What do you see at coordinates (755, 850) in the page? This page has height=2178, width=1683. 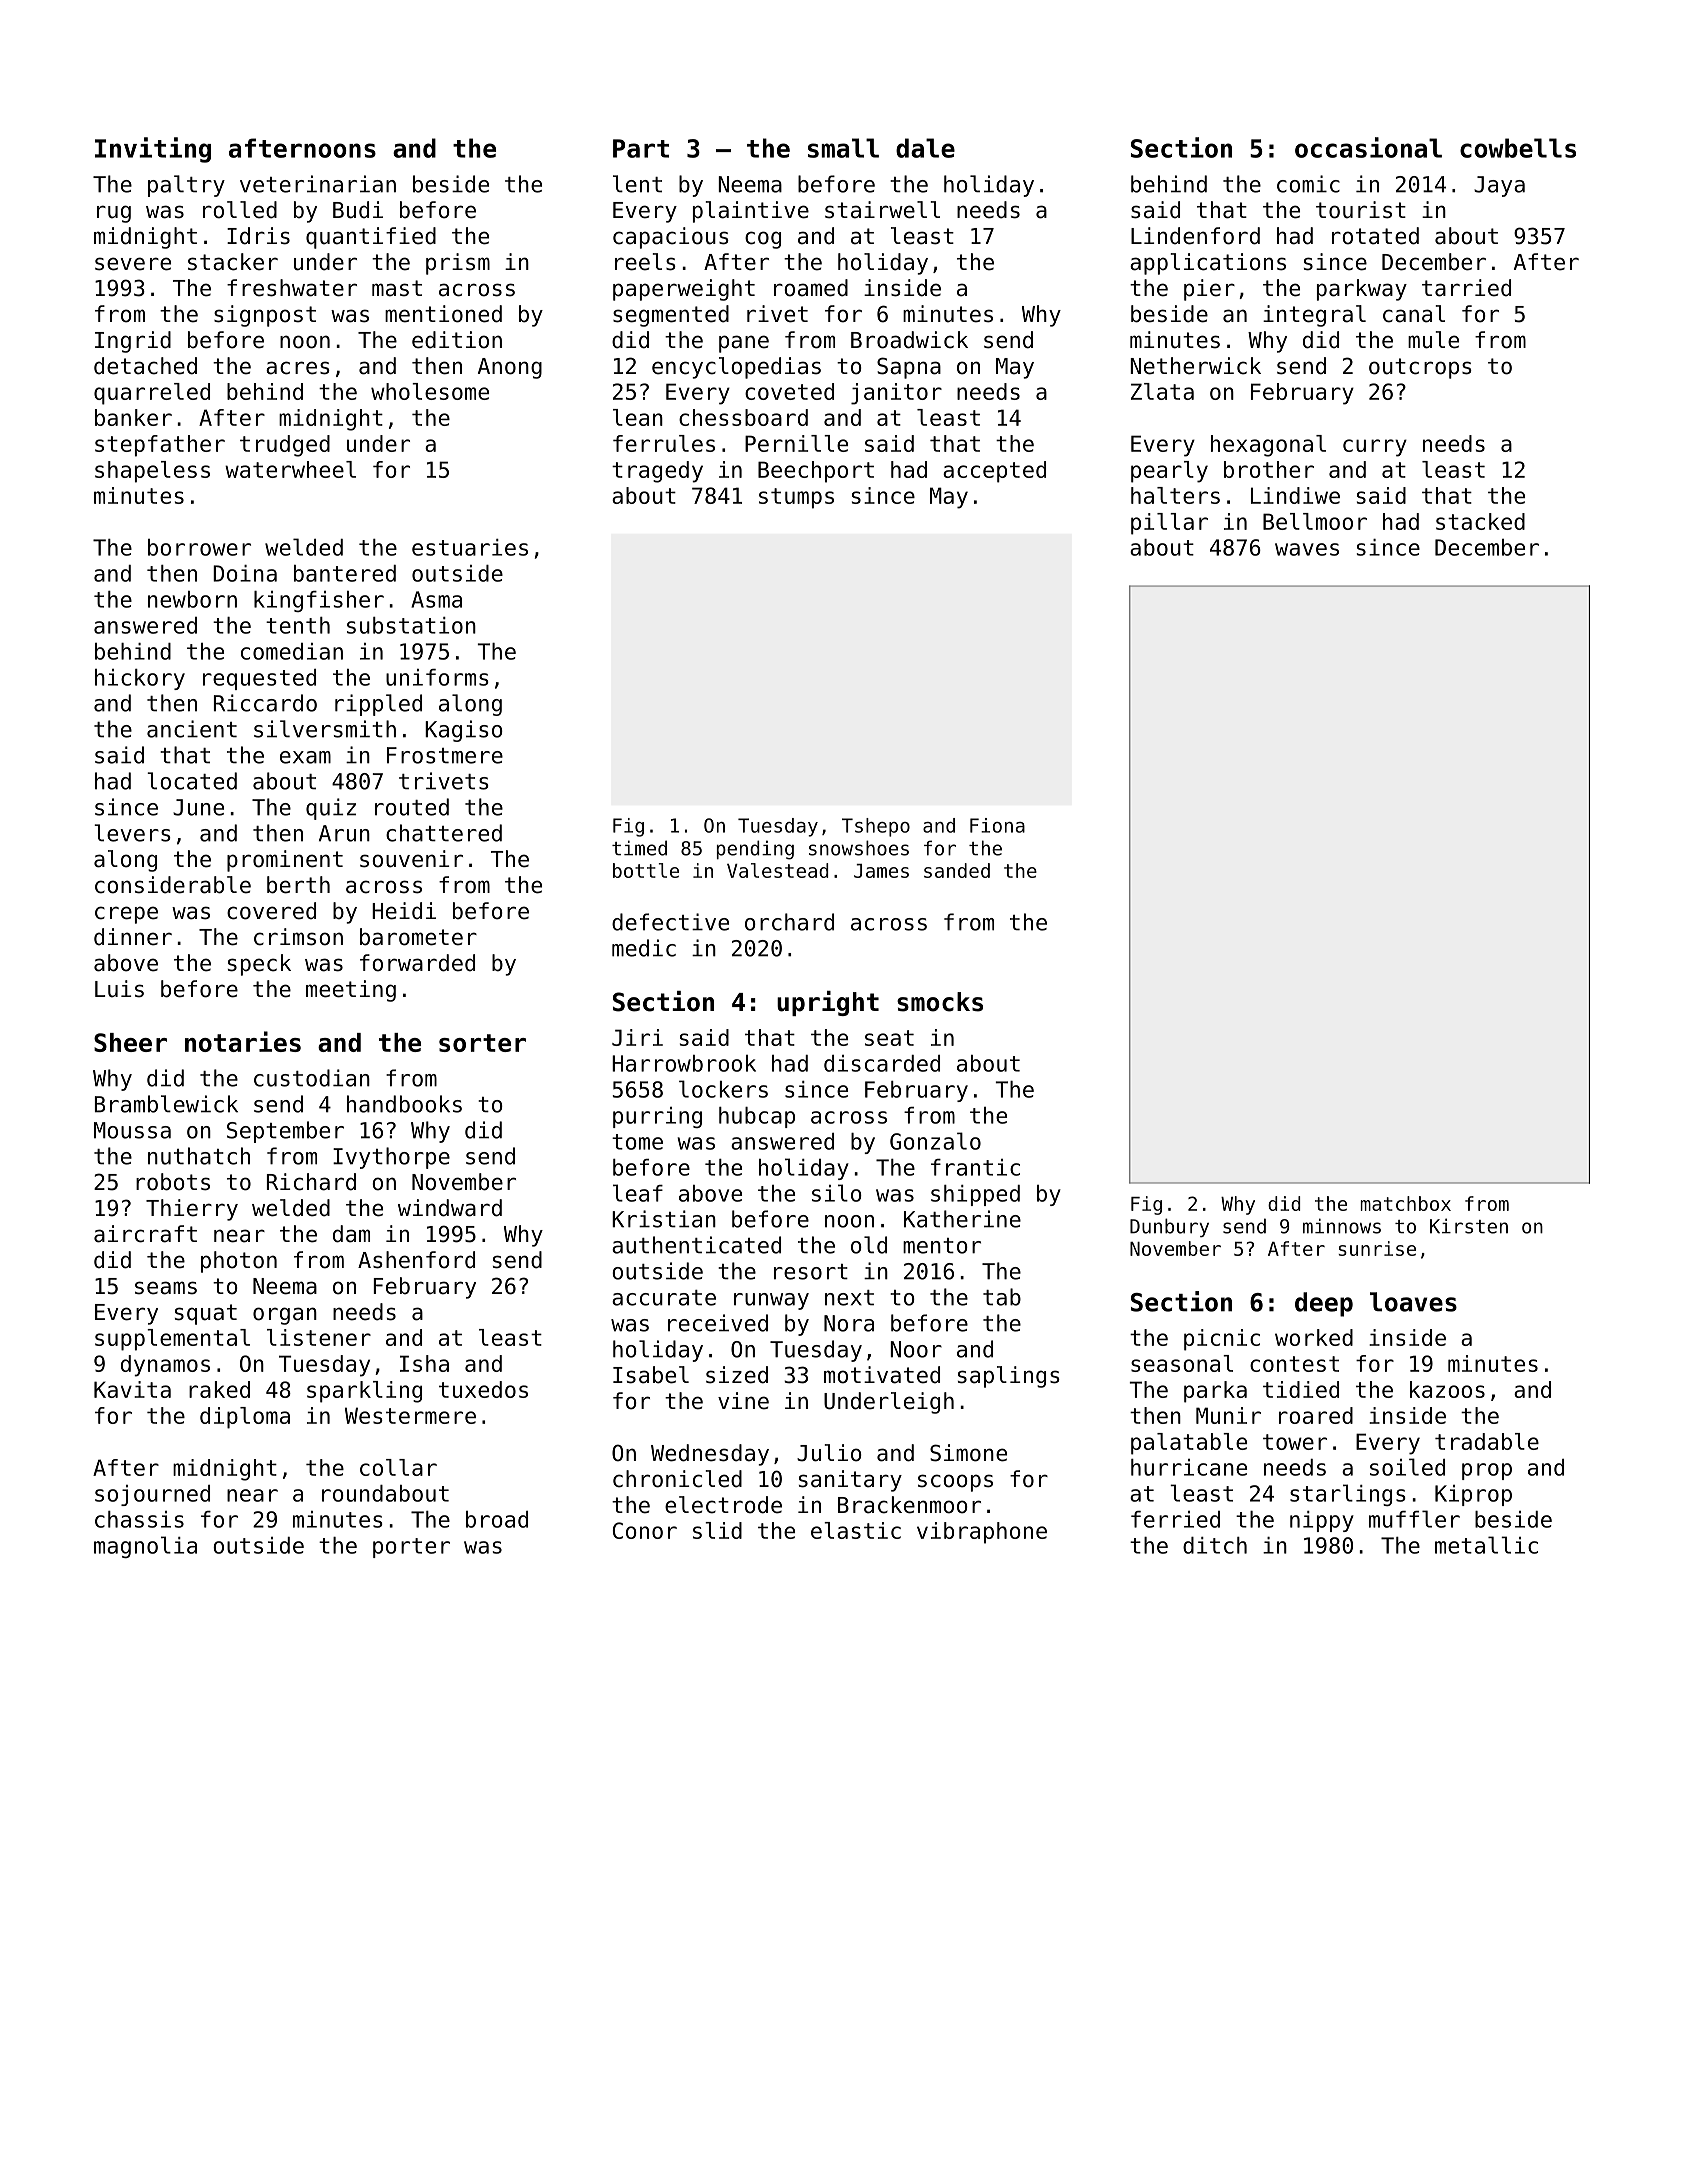 I see `pending` at bounding box center [755, 850].
